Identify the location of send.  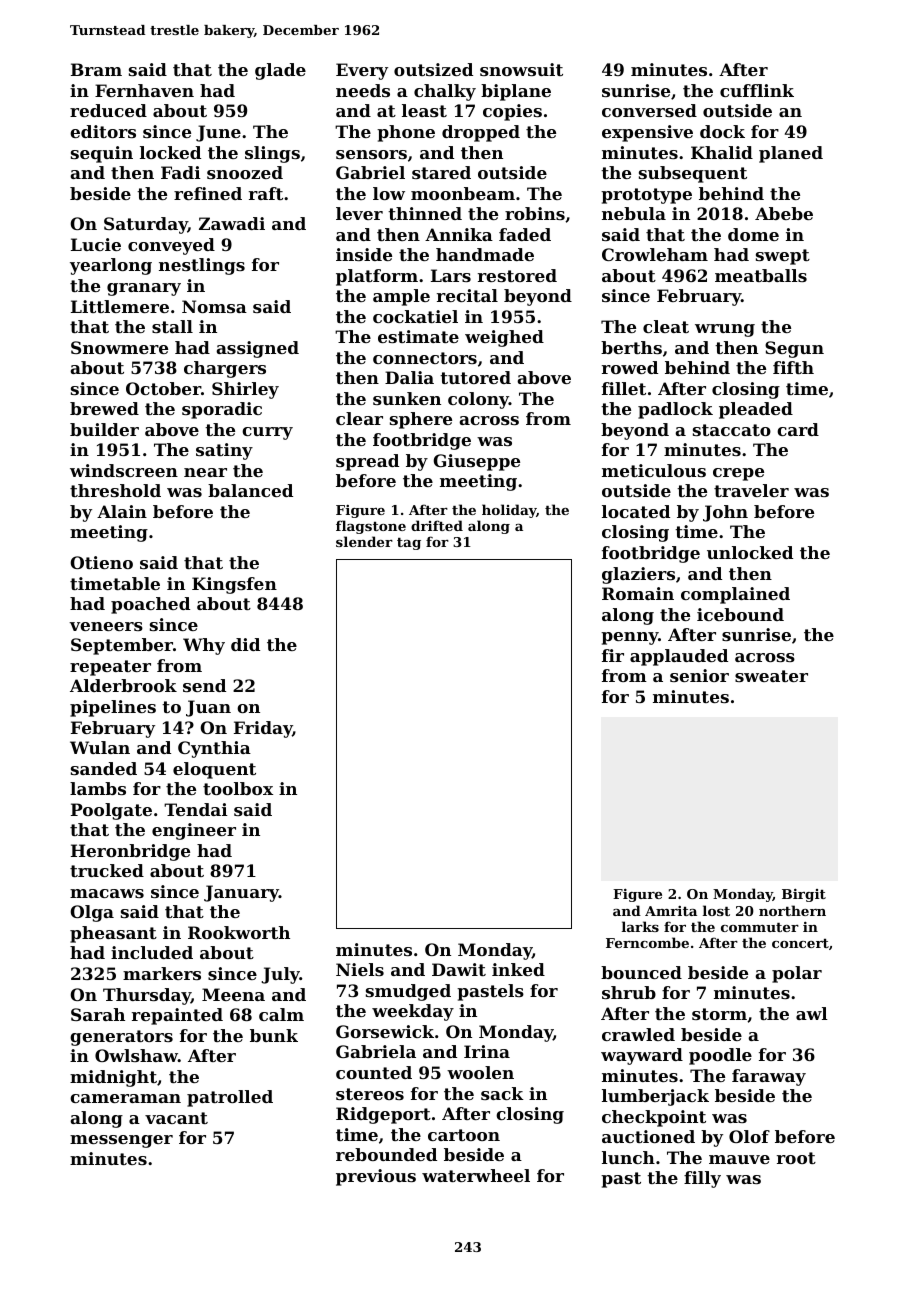
(204, 685).
